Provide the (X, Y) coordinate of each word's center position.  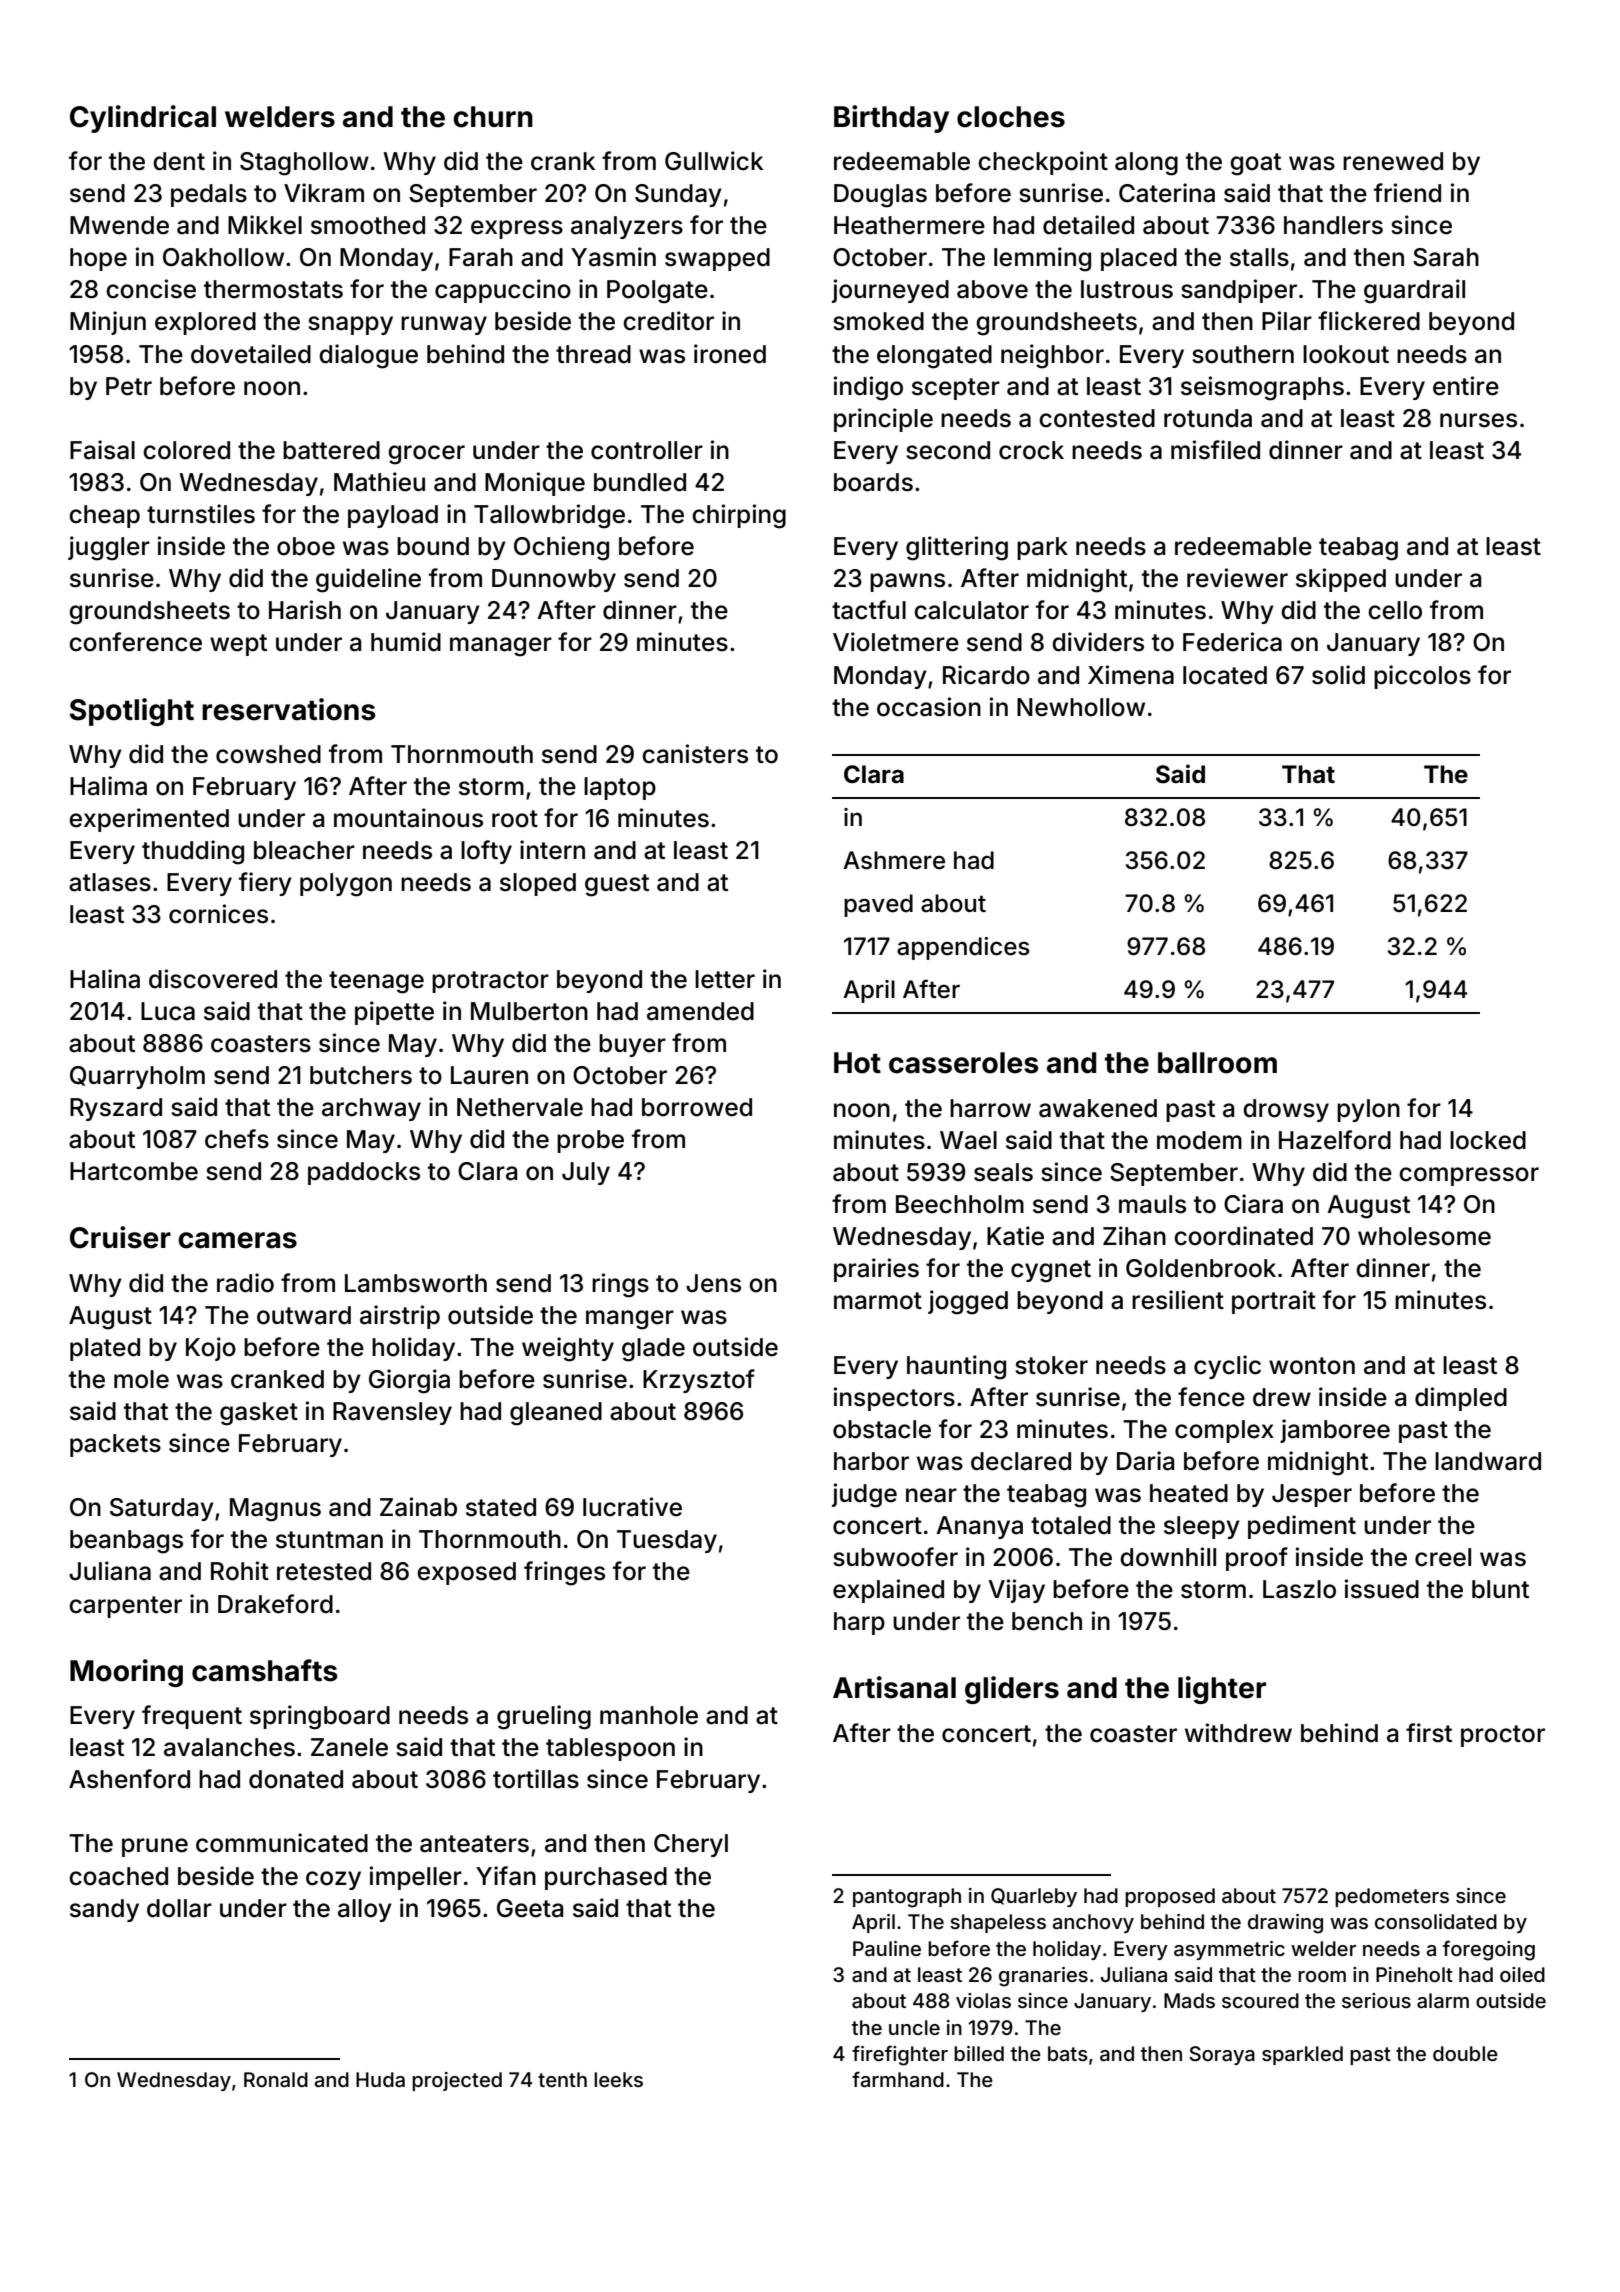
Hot (857, 1063)
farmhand (898, 2079)
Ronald (276, 2079)
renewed (1393, 161)
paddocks (364, 1173)
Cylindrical (143, 119)
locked (1488, 1140)
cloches (1011, 117)
